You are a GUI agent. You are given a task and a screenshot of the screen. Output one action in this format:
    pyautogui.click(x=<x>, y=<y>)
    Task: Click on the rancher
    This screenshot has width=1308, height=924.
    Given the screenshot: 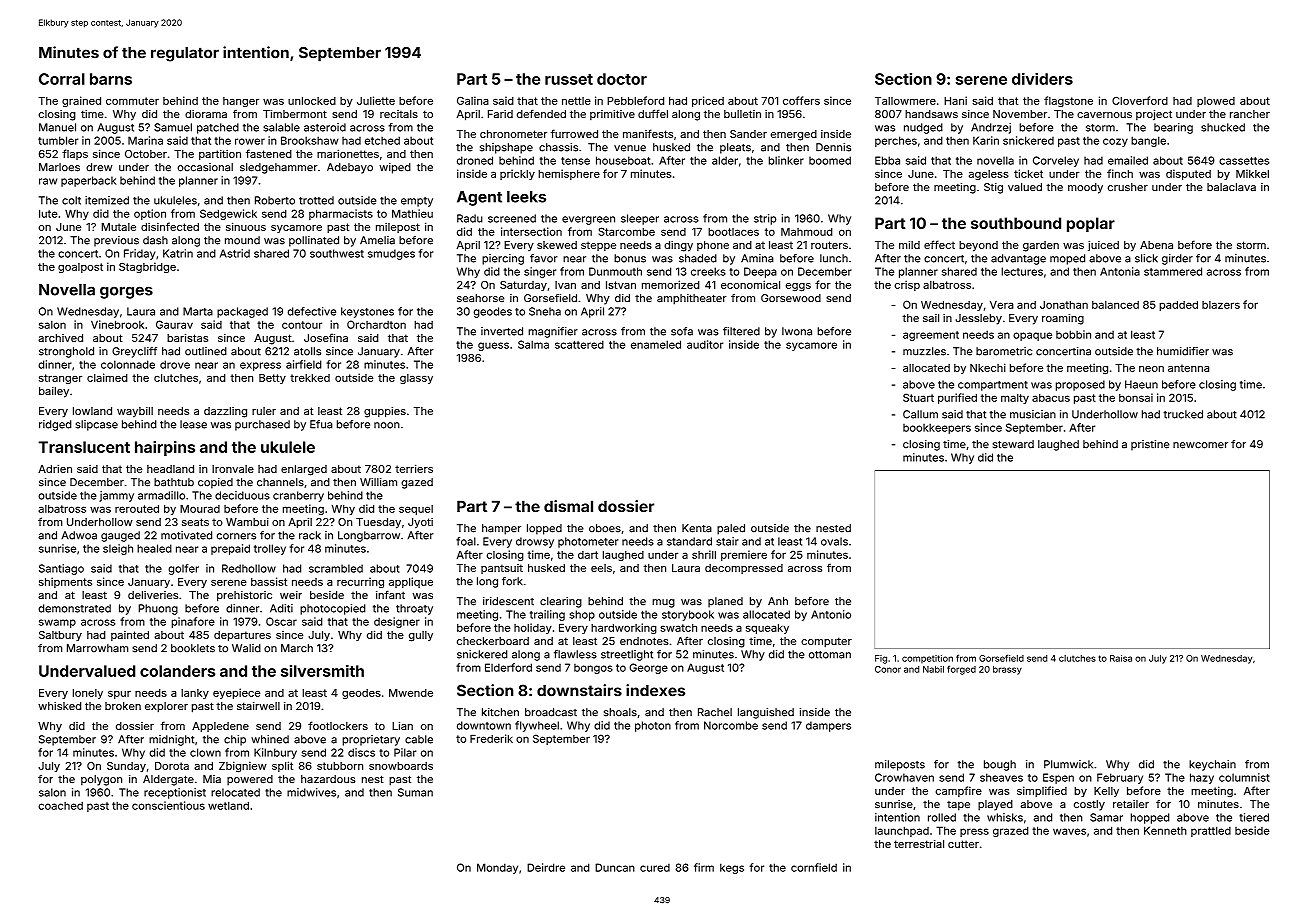 What is the action you would take?
    pyautogui.click(x=1250, y=114)
